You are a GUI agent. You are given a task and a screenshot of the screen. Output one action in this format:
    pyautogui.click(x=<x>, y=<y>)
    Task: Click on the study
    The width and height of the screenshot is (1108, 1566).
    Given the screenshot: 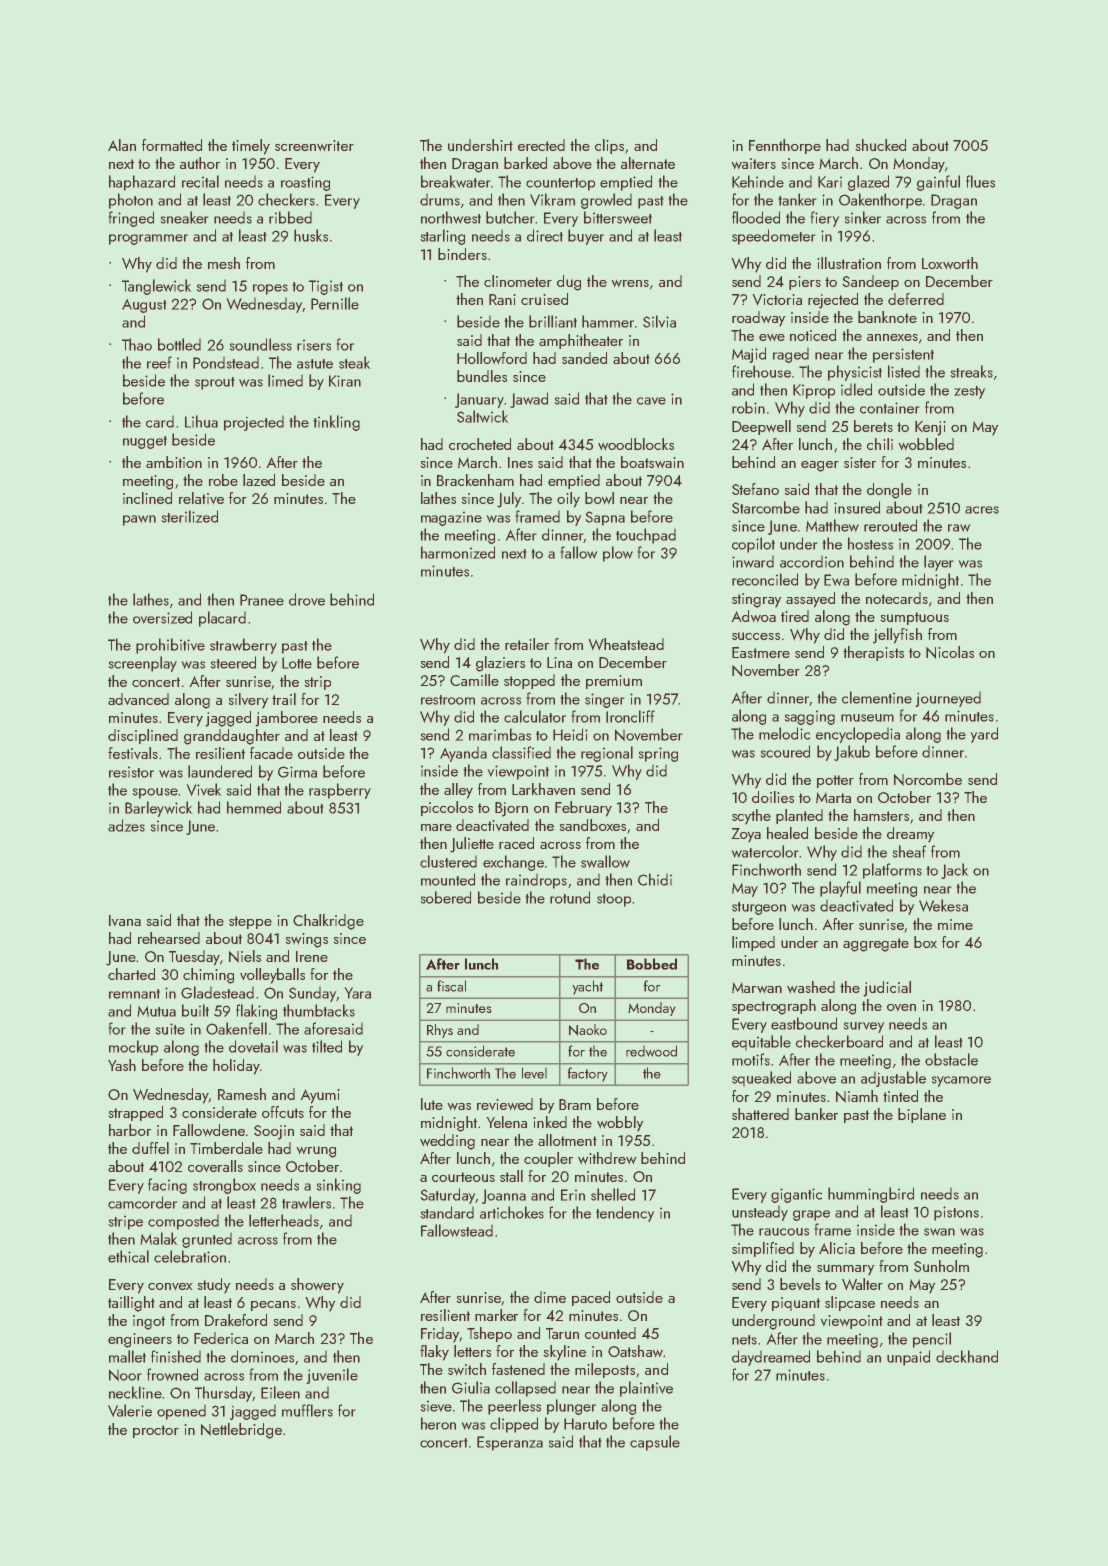 What is the action you would take?
    pyautogui.click(x=214, y=1285)
